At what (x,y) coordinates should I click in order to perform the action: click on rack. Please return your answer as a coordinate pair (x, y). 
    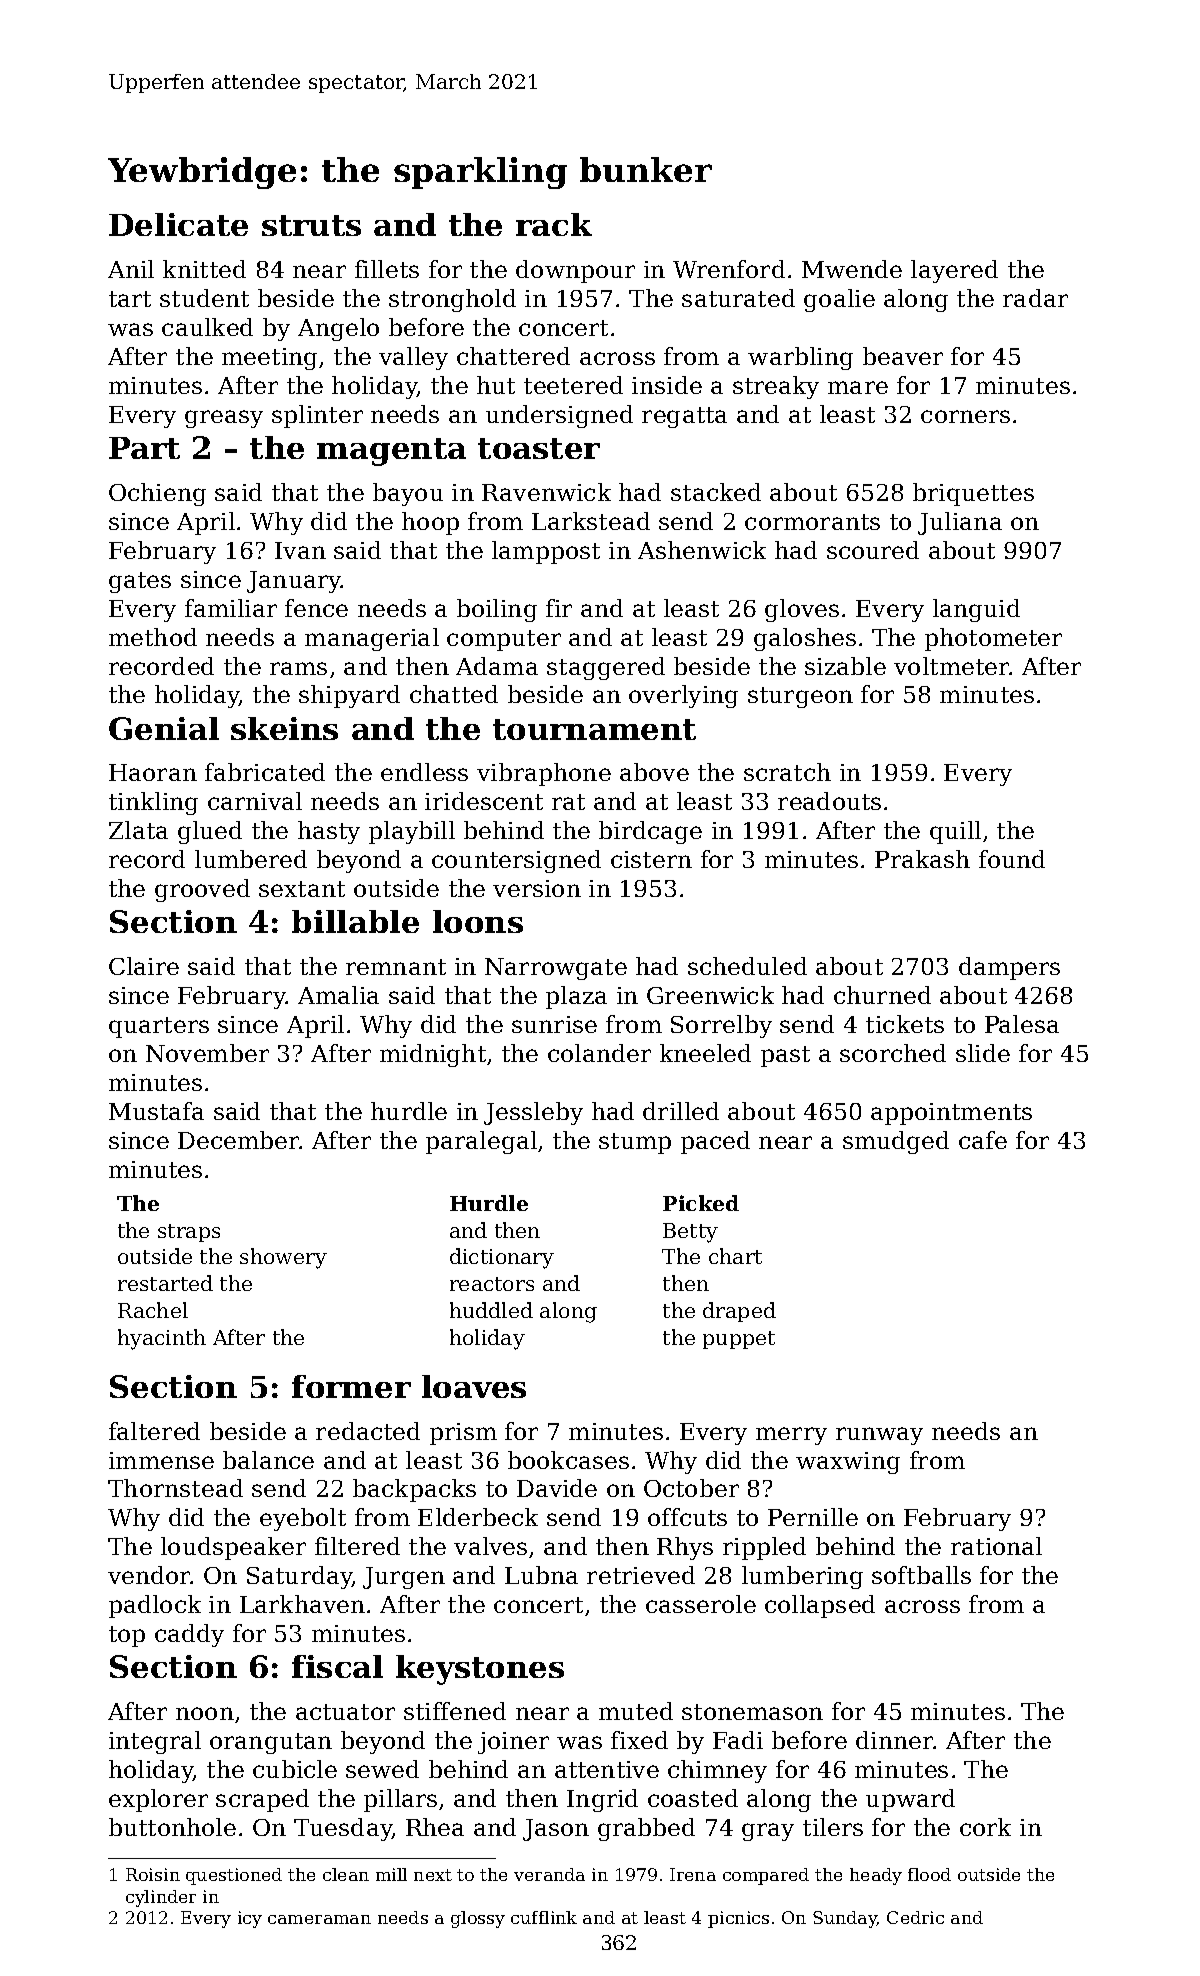
    Looking at the image, I should click on (554, 224).
